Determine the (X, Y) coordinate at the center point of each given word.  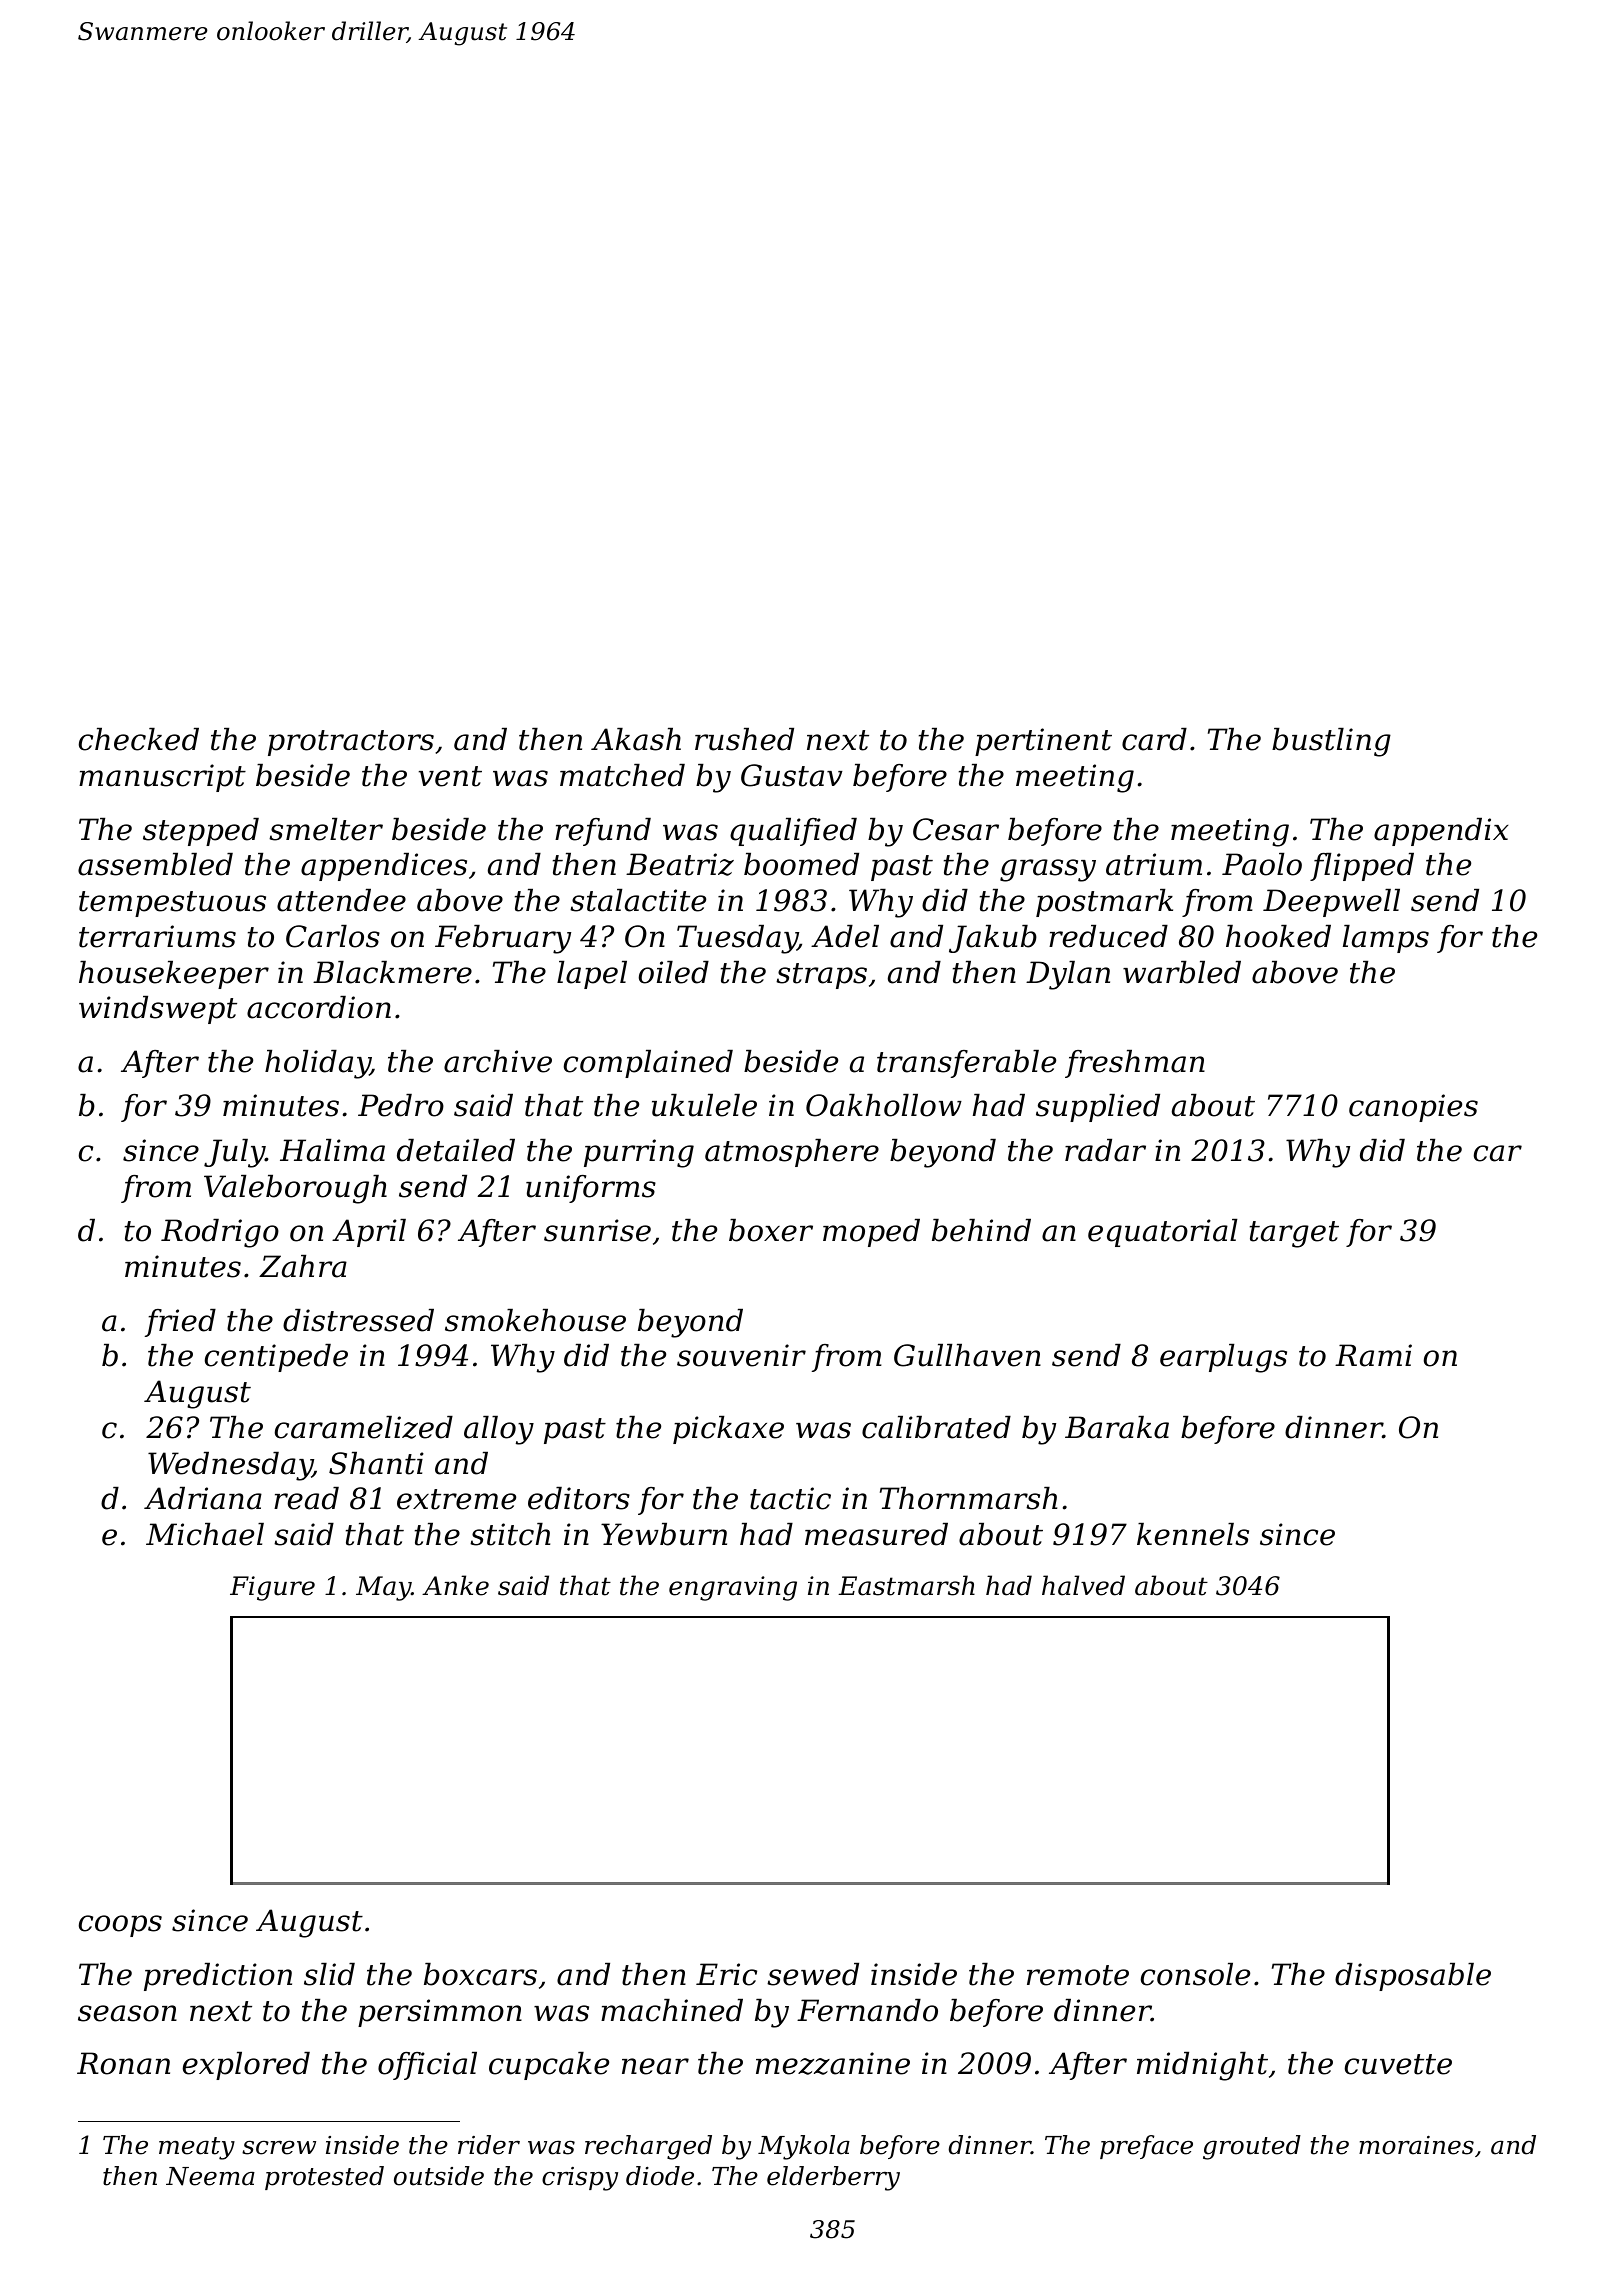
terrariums (157, 936)
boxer (771, 1230)
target (1294, 1234)
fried (180, 1323)
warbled (1182, 972)
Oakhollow (884, 1105)
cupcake (549, 2066)
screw (279, 2148)
